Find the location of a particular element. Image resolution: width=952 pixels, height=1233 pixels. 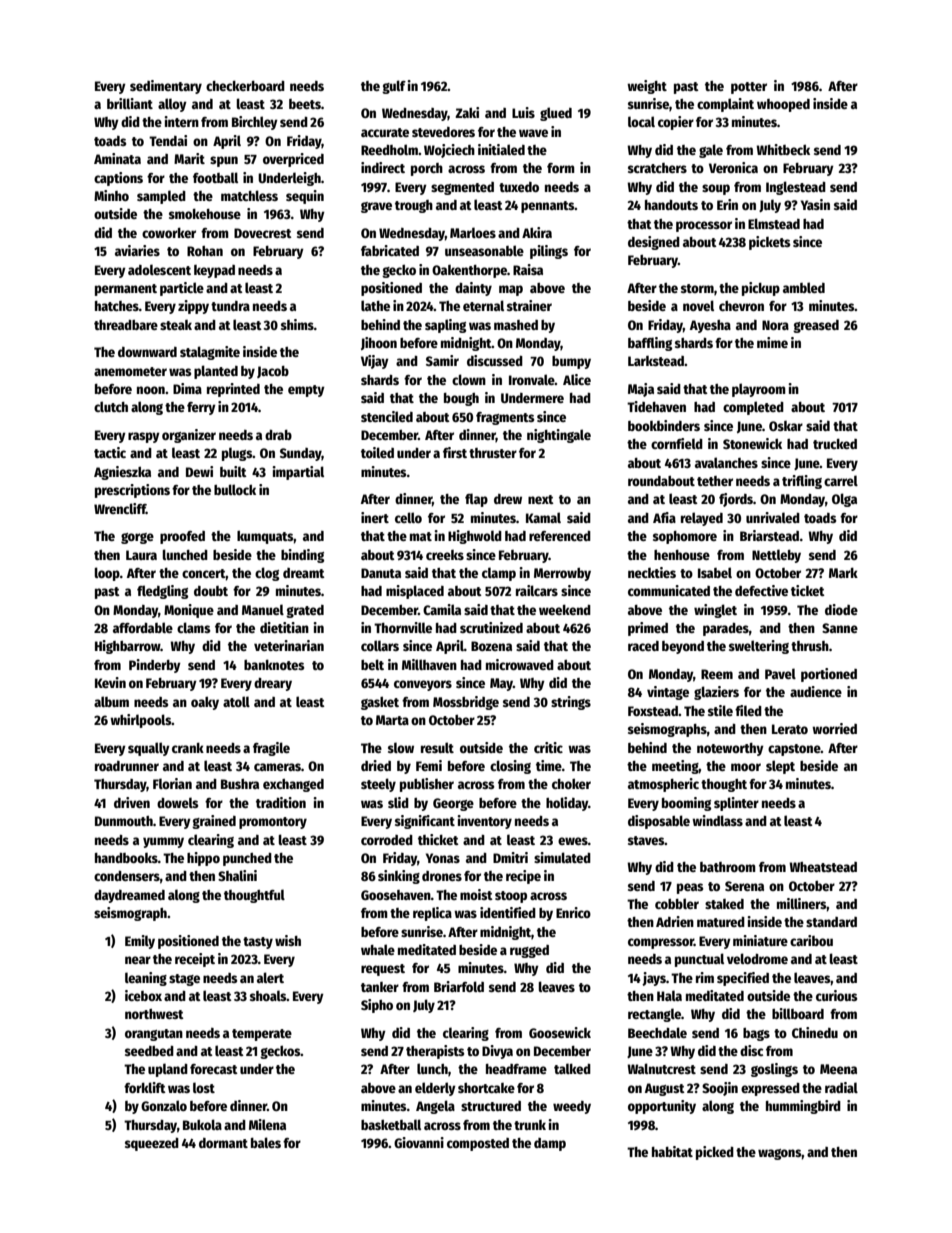

whooped is located at coordinates (783, 105).
